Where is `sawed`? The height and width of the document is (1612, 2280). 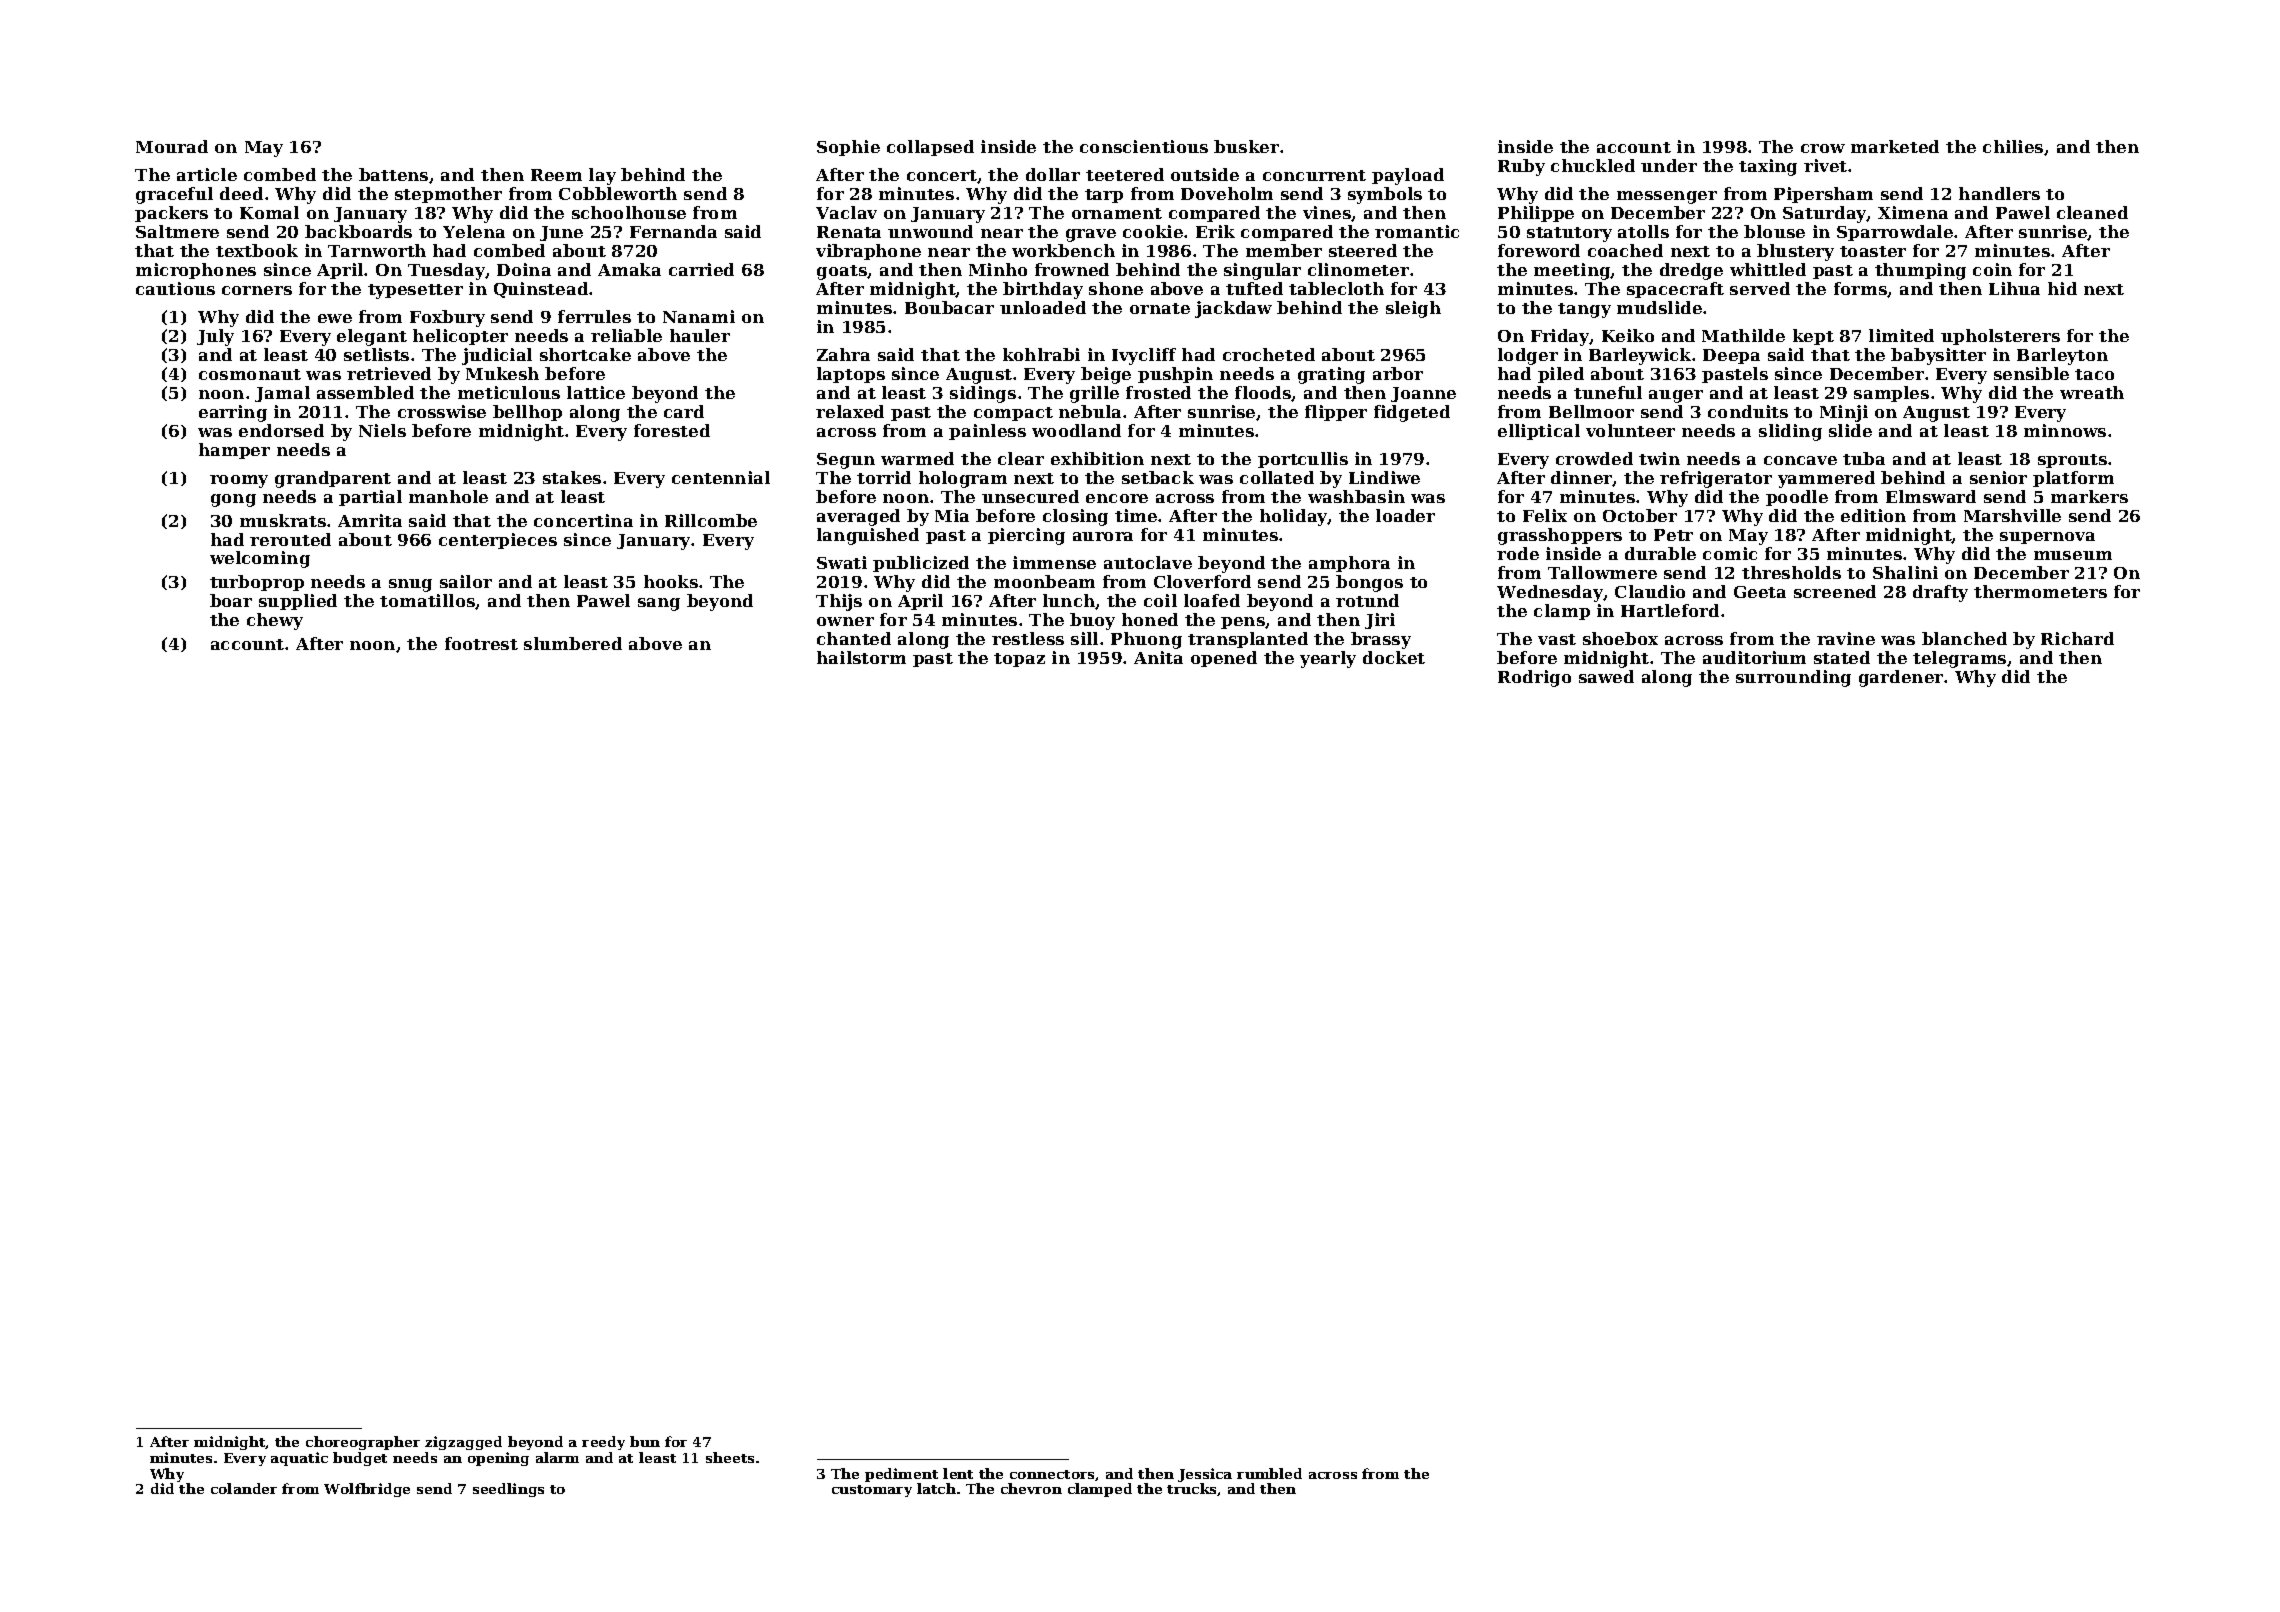 sawed is located at coordinates (1606, 676).
